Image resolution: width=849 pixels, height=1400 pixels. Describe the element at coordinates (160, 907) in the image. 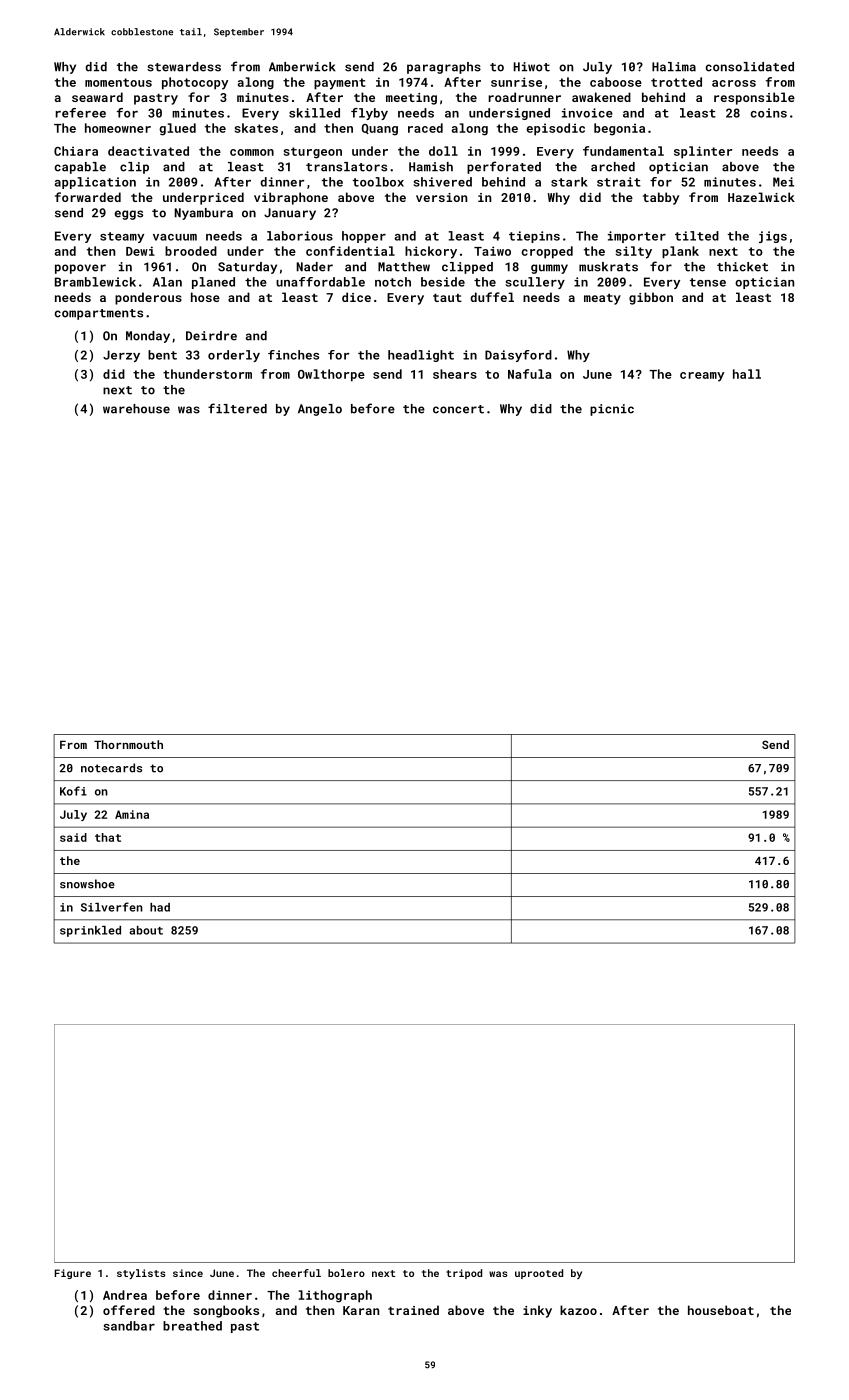

I see `had` at that location.
